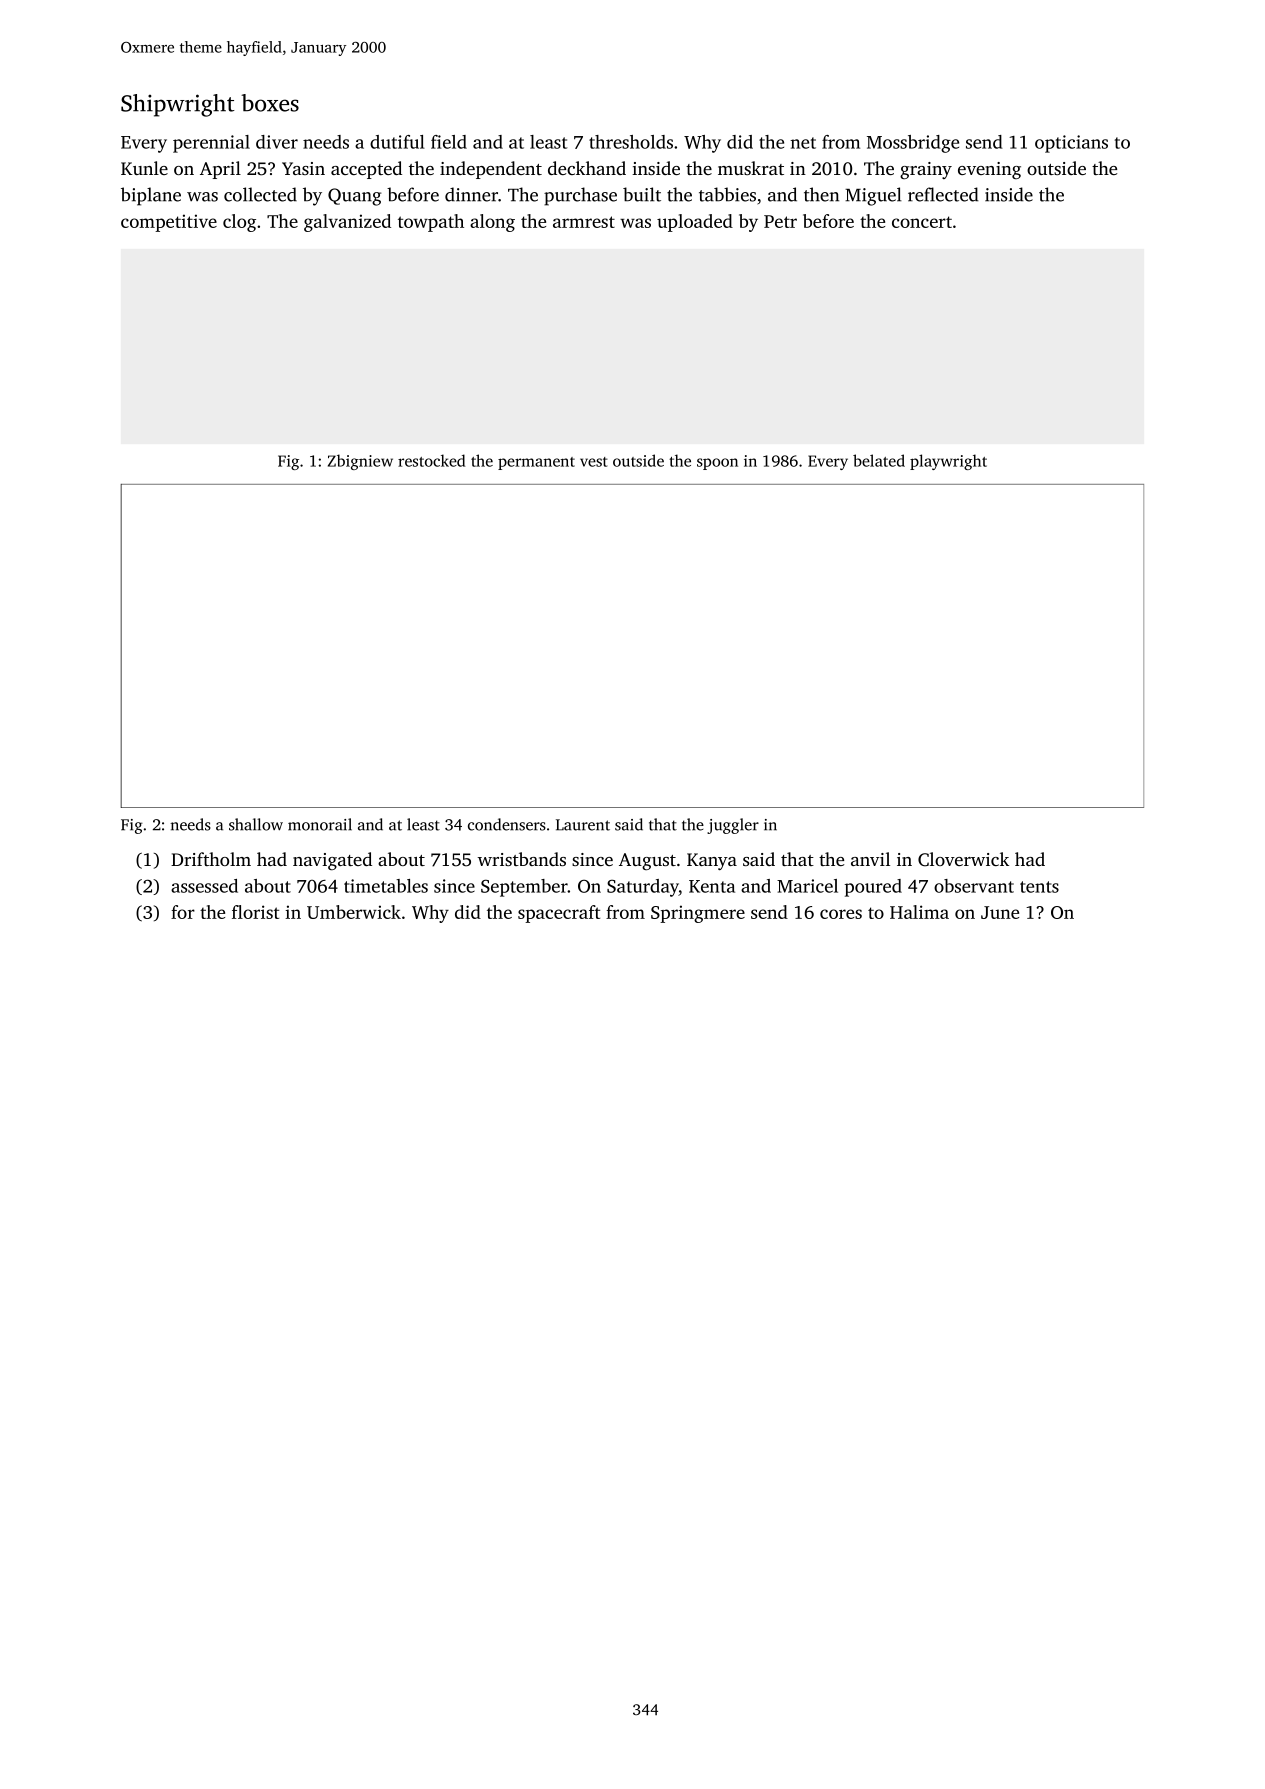  What do you see at coordinates (948, 462) in the image?
I see `playwright` at bounding box center [948, 462].
